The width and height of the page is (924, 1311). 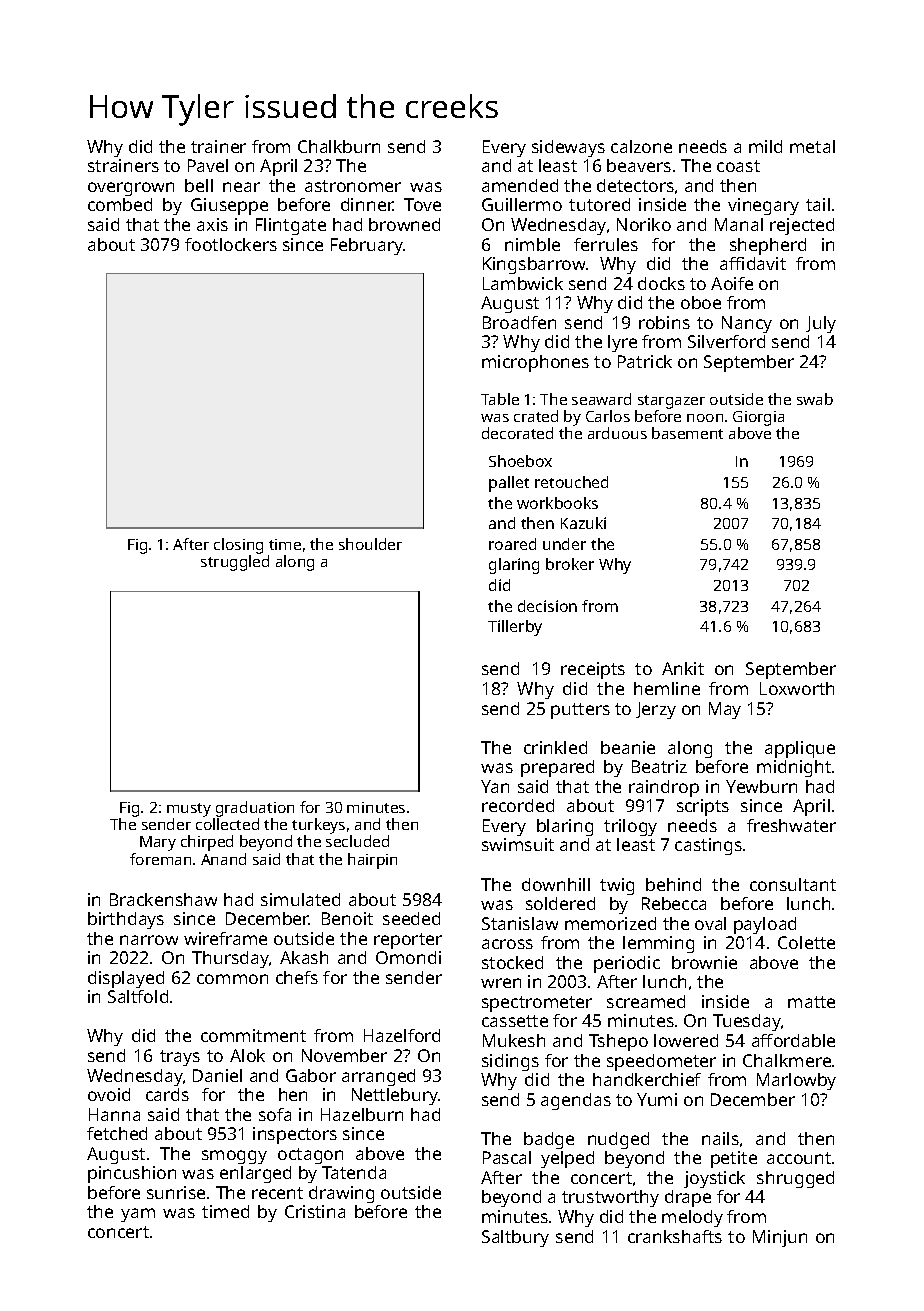 I want to click on Omondi, so click(x=408, y=957).
